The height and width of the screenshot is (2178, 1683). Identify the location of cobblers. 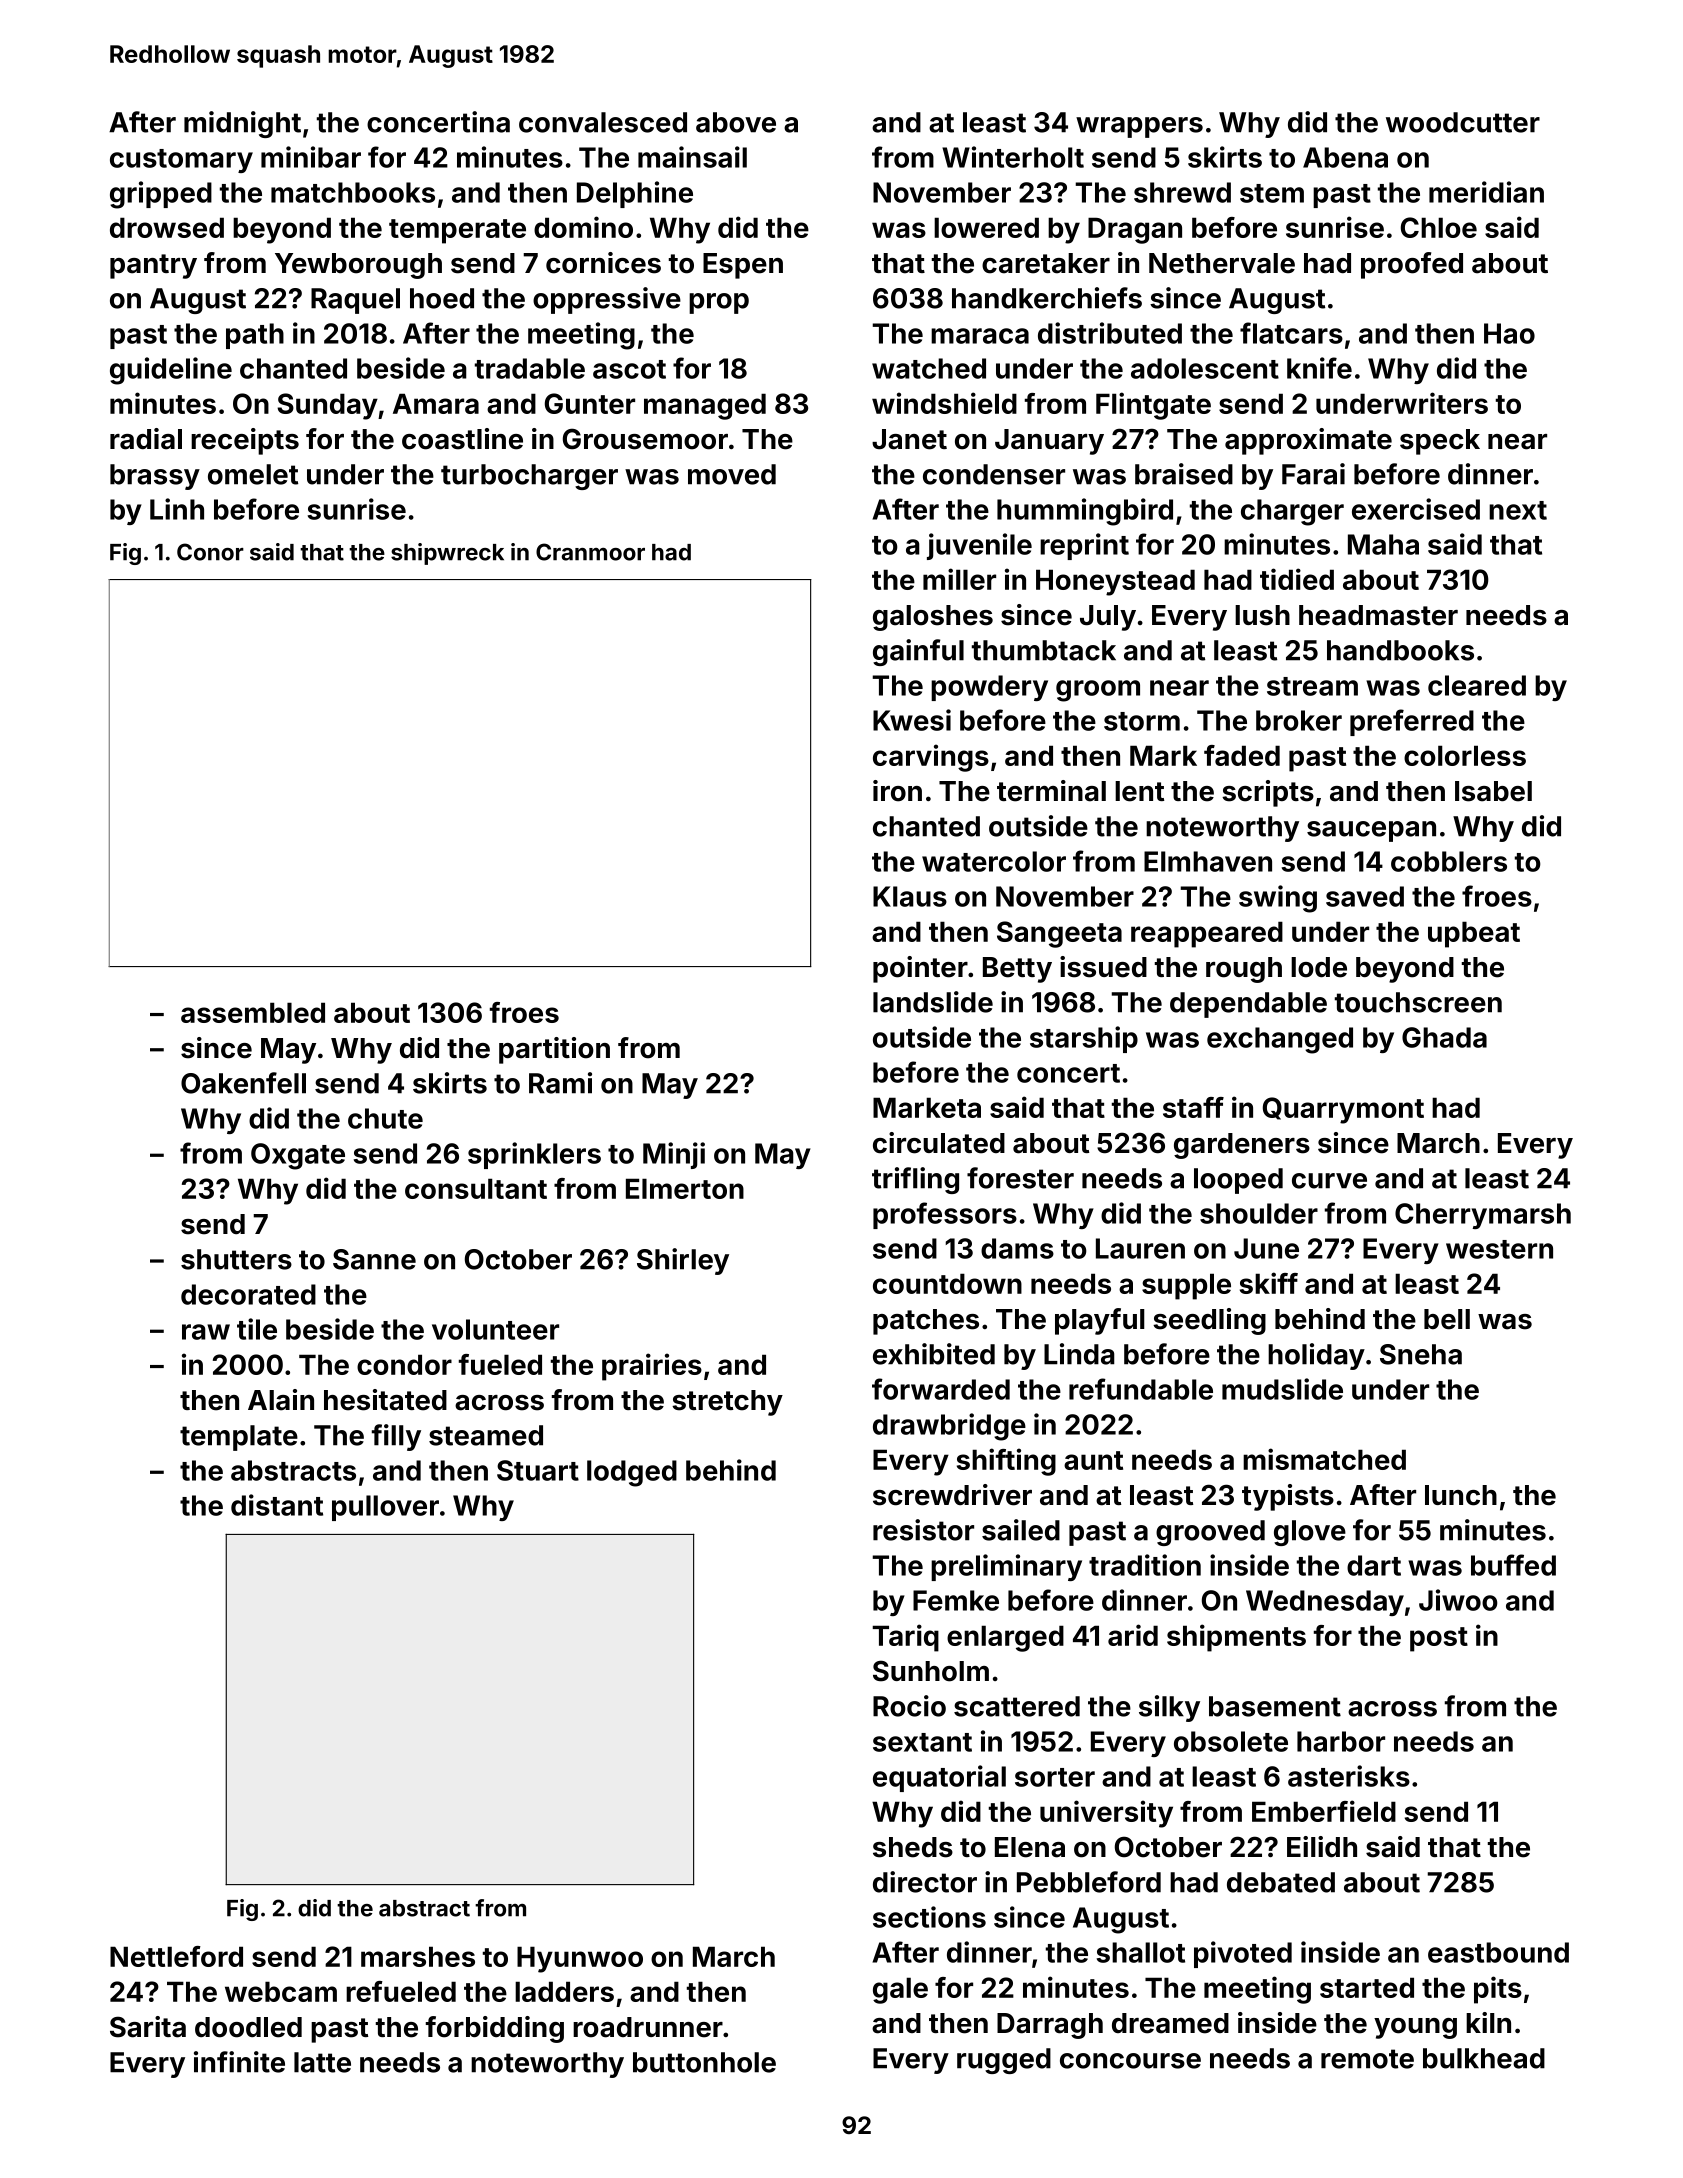
(1449, 861).
